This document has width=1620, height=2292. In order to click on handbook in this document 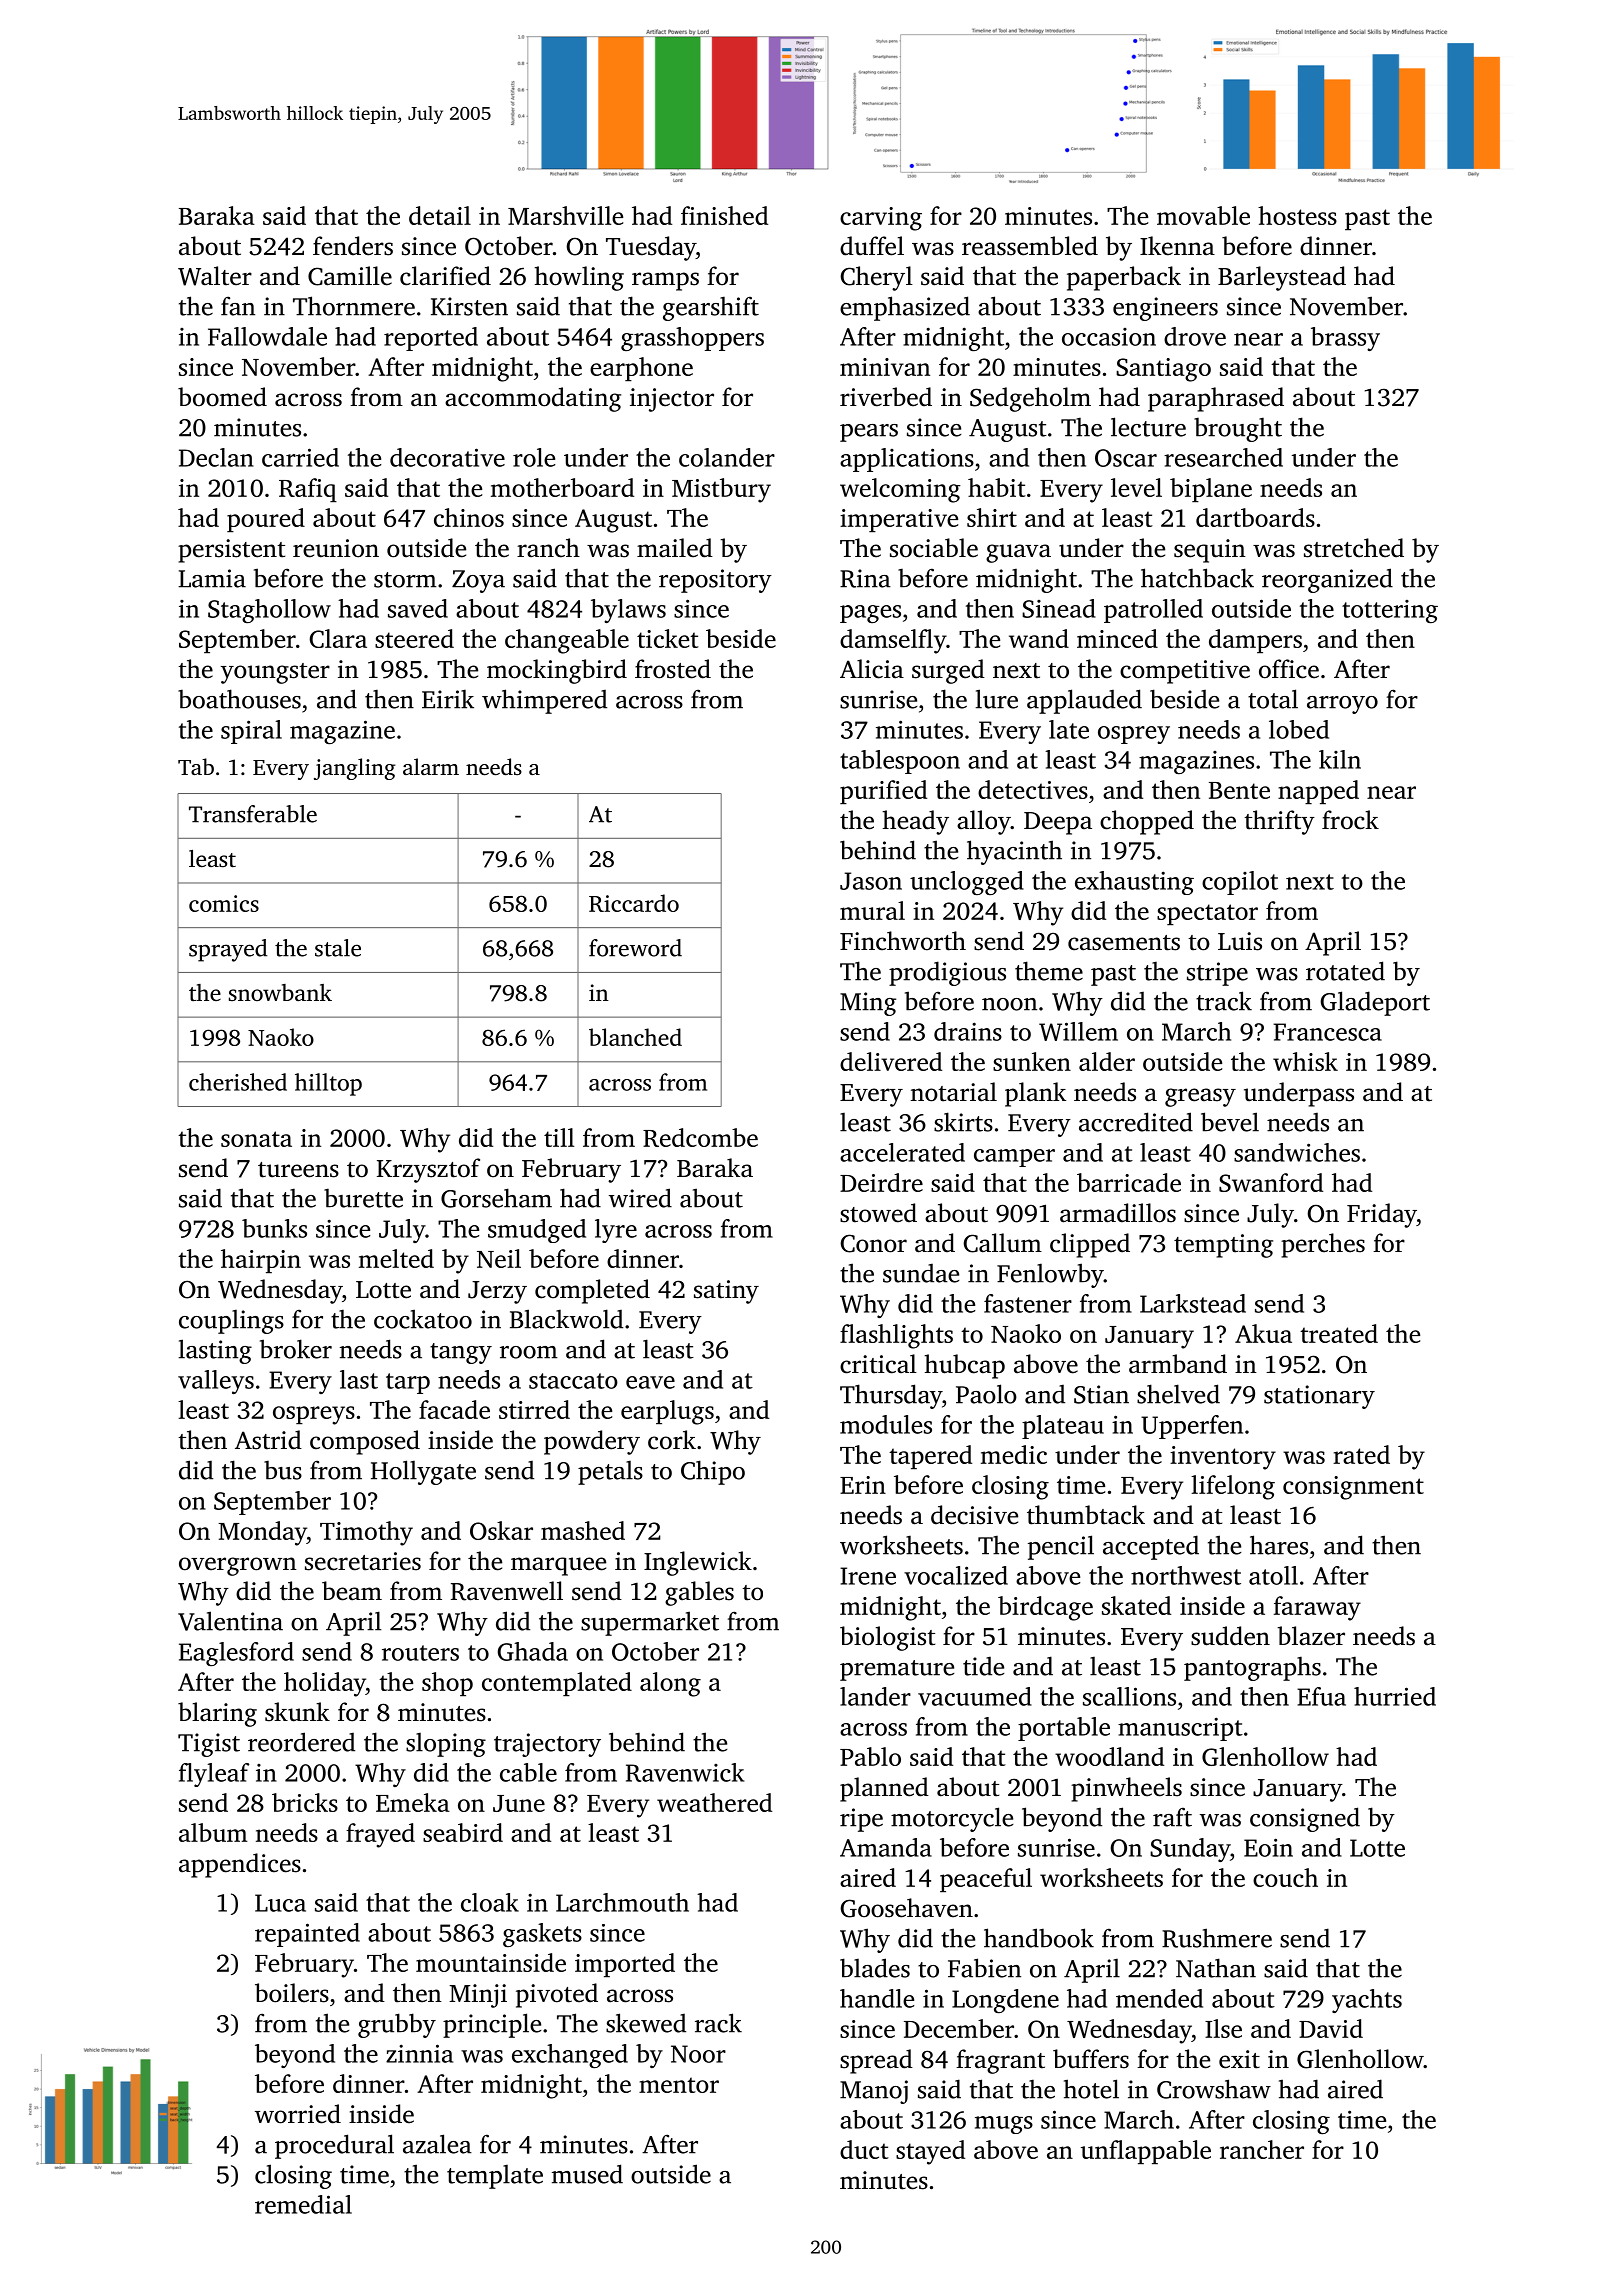, I will do `click(1039, 1938)`.
